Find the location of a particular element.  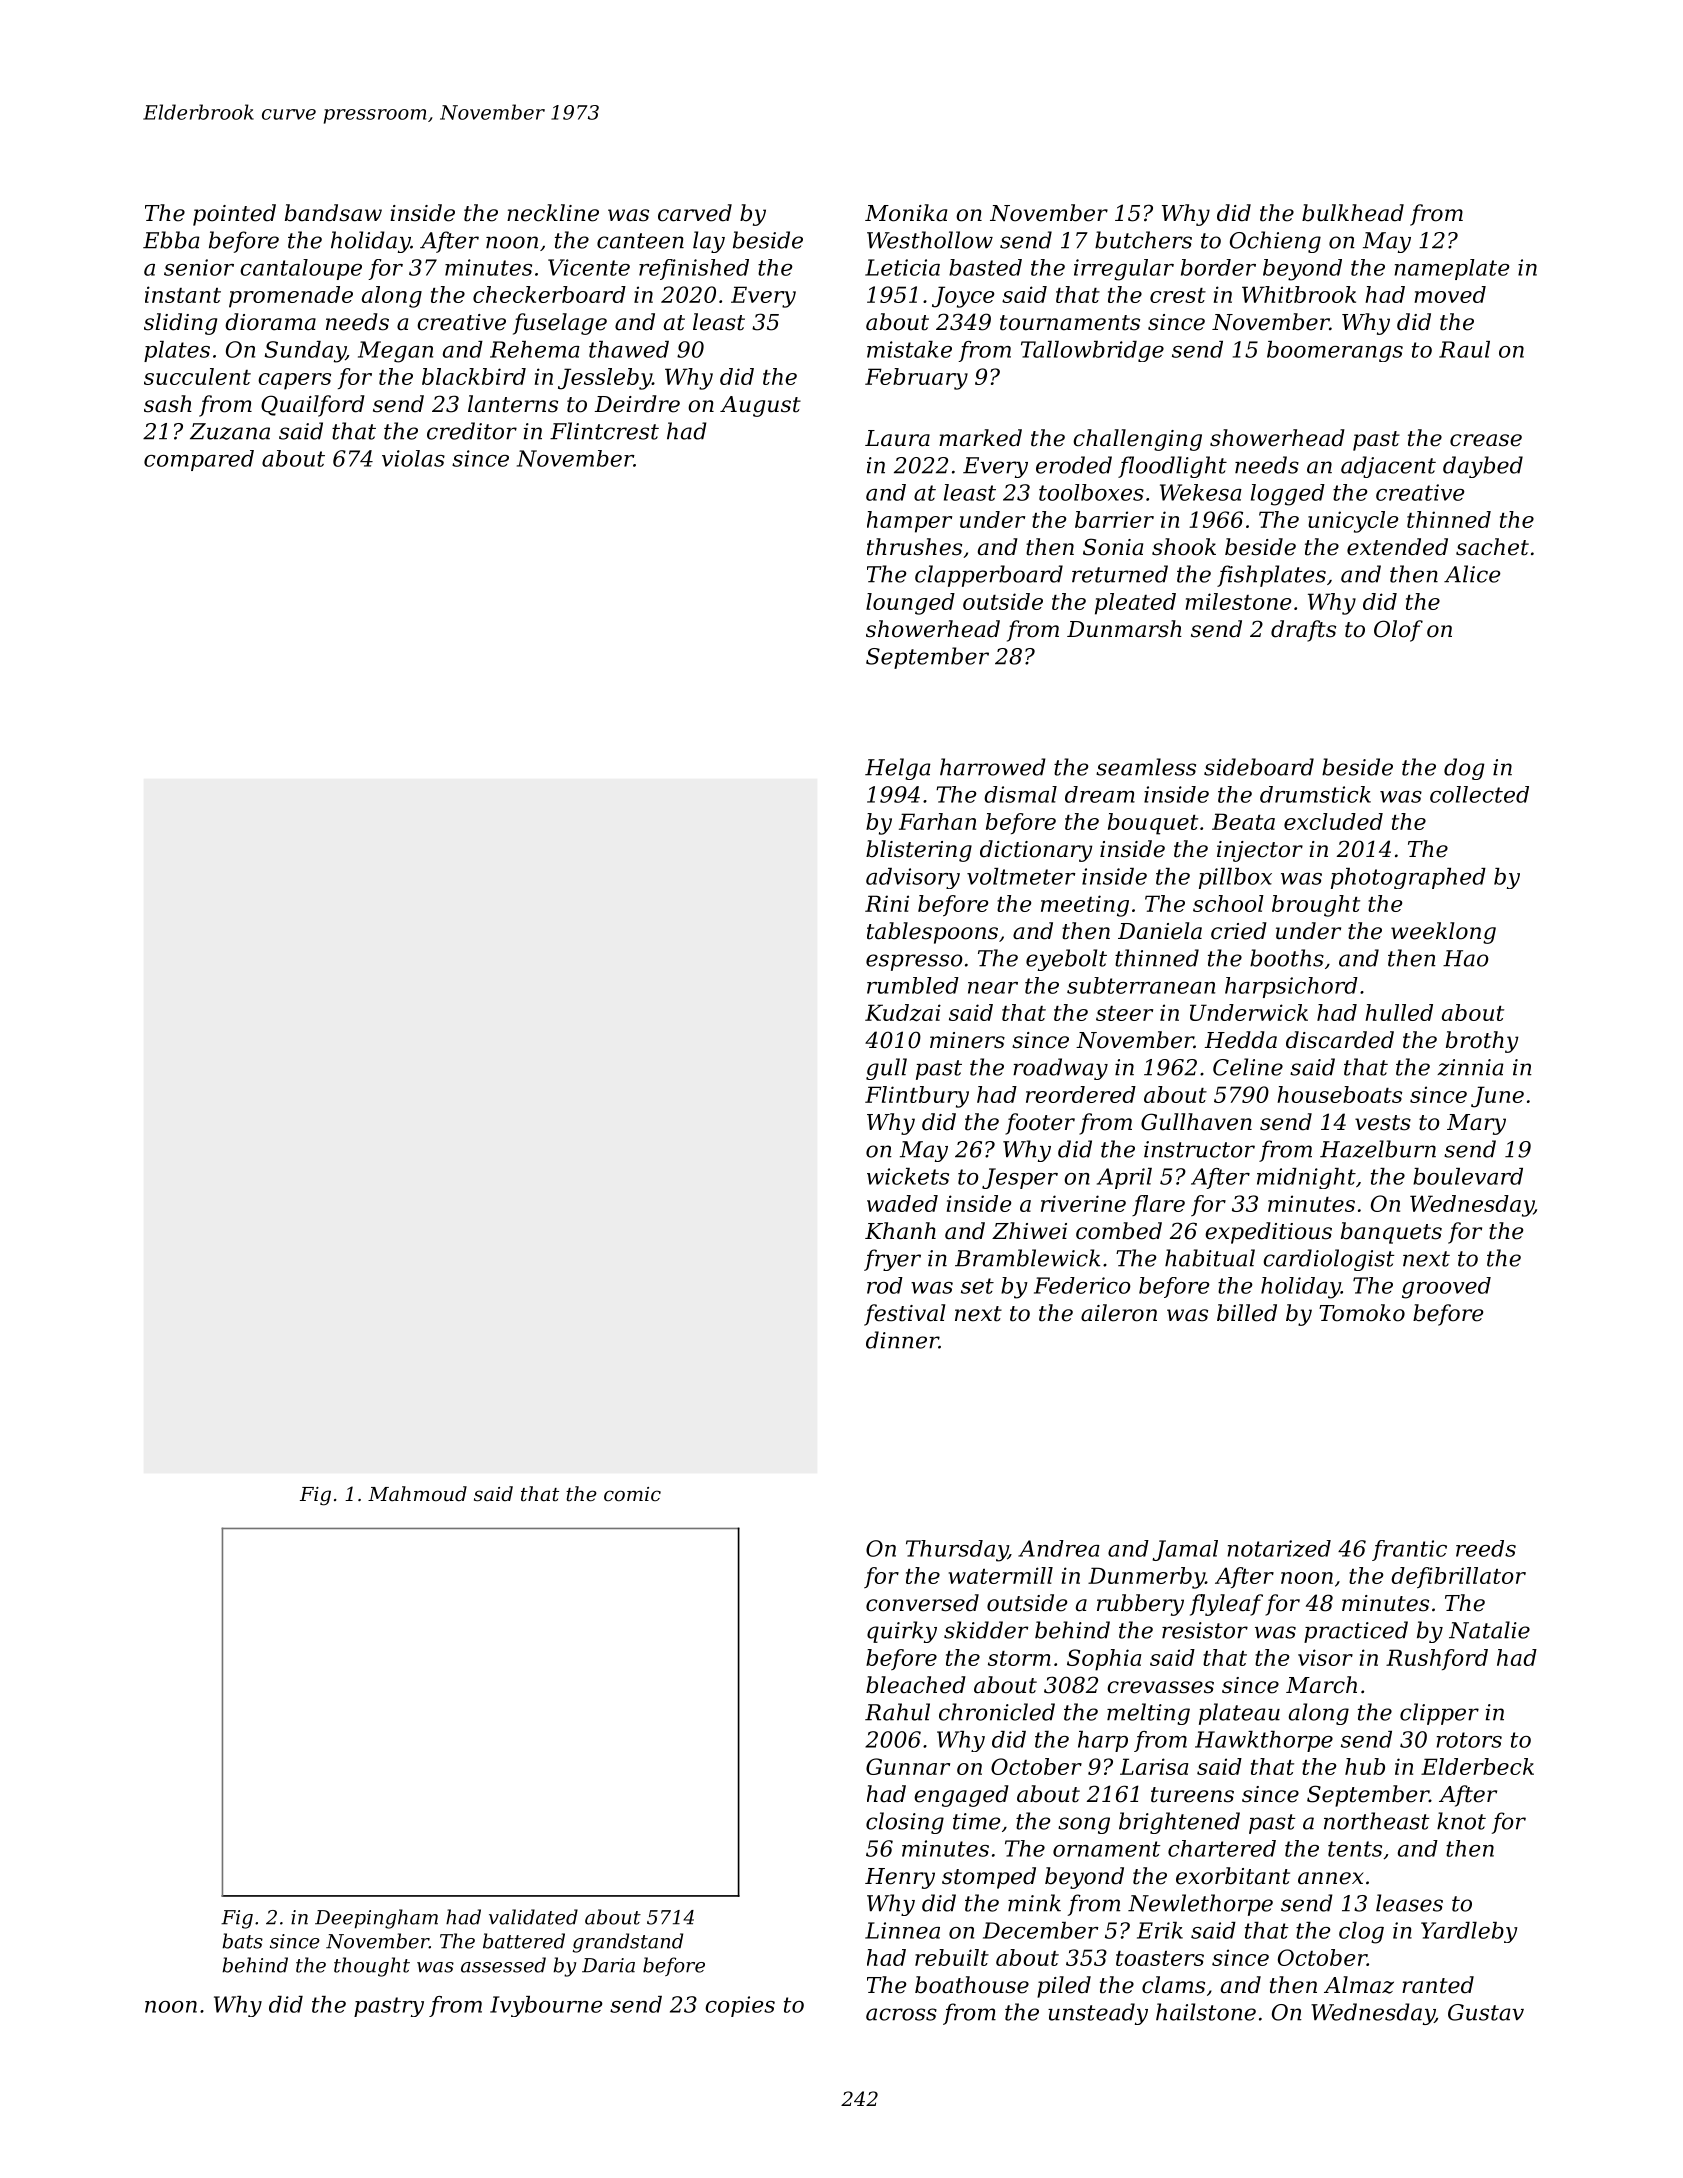

violas is located at coordinates (413, 458).
